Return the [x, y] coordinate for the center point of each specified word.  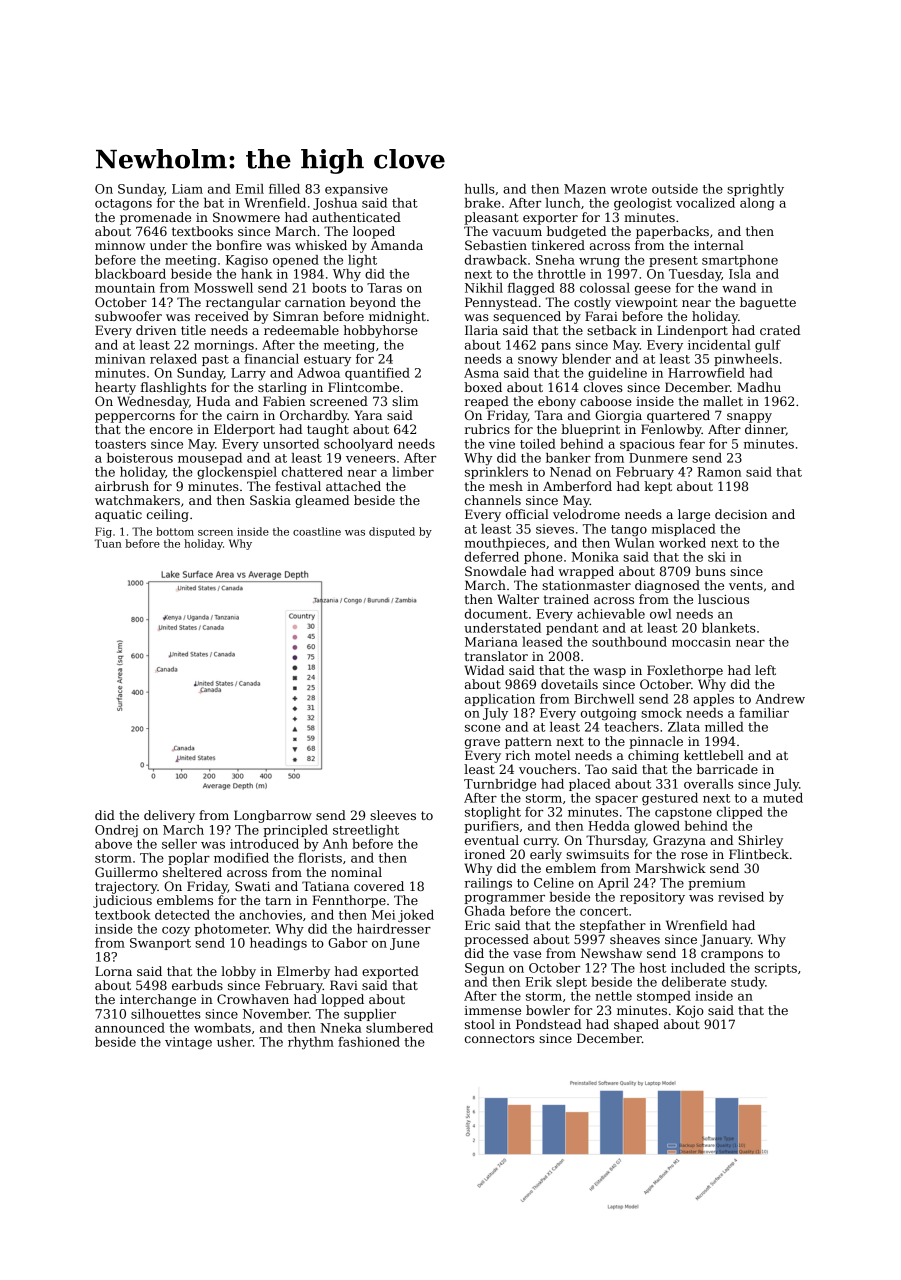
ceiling [168, 515]
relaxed [173, 359]
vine [502, 444]
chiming [653, 756]
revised [741, 897]
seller [179, 844]
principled [295, 831]
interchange [158, 1000]
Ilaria [481, 330]
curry [540, 843]
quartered [678, 416]
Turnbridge [500, 785]
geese [653, 291]
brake [483, 203]
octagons [123, 205]
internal [719, 245]
